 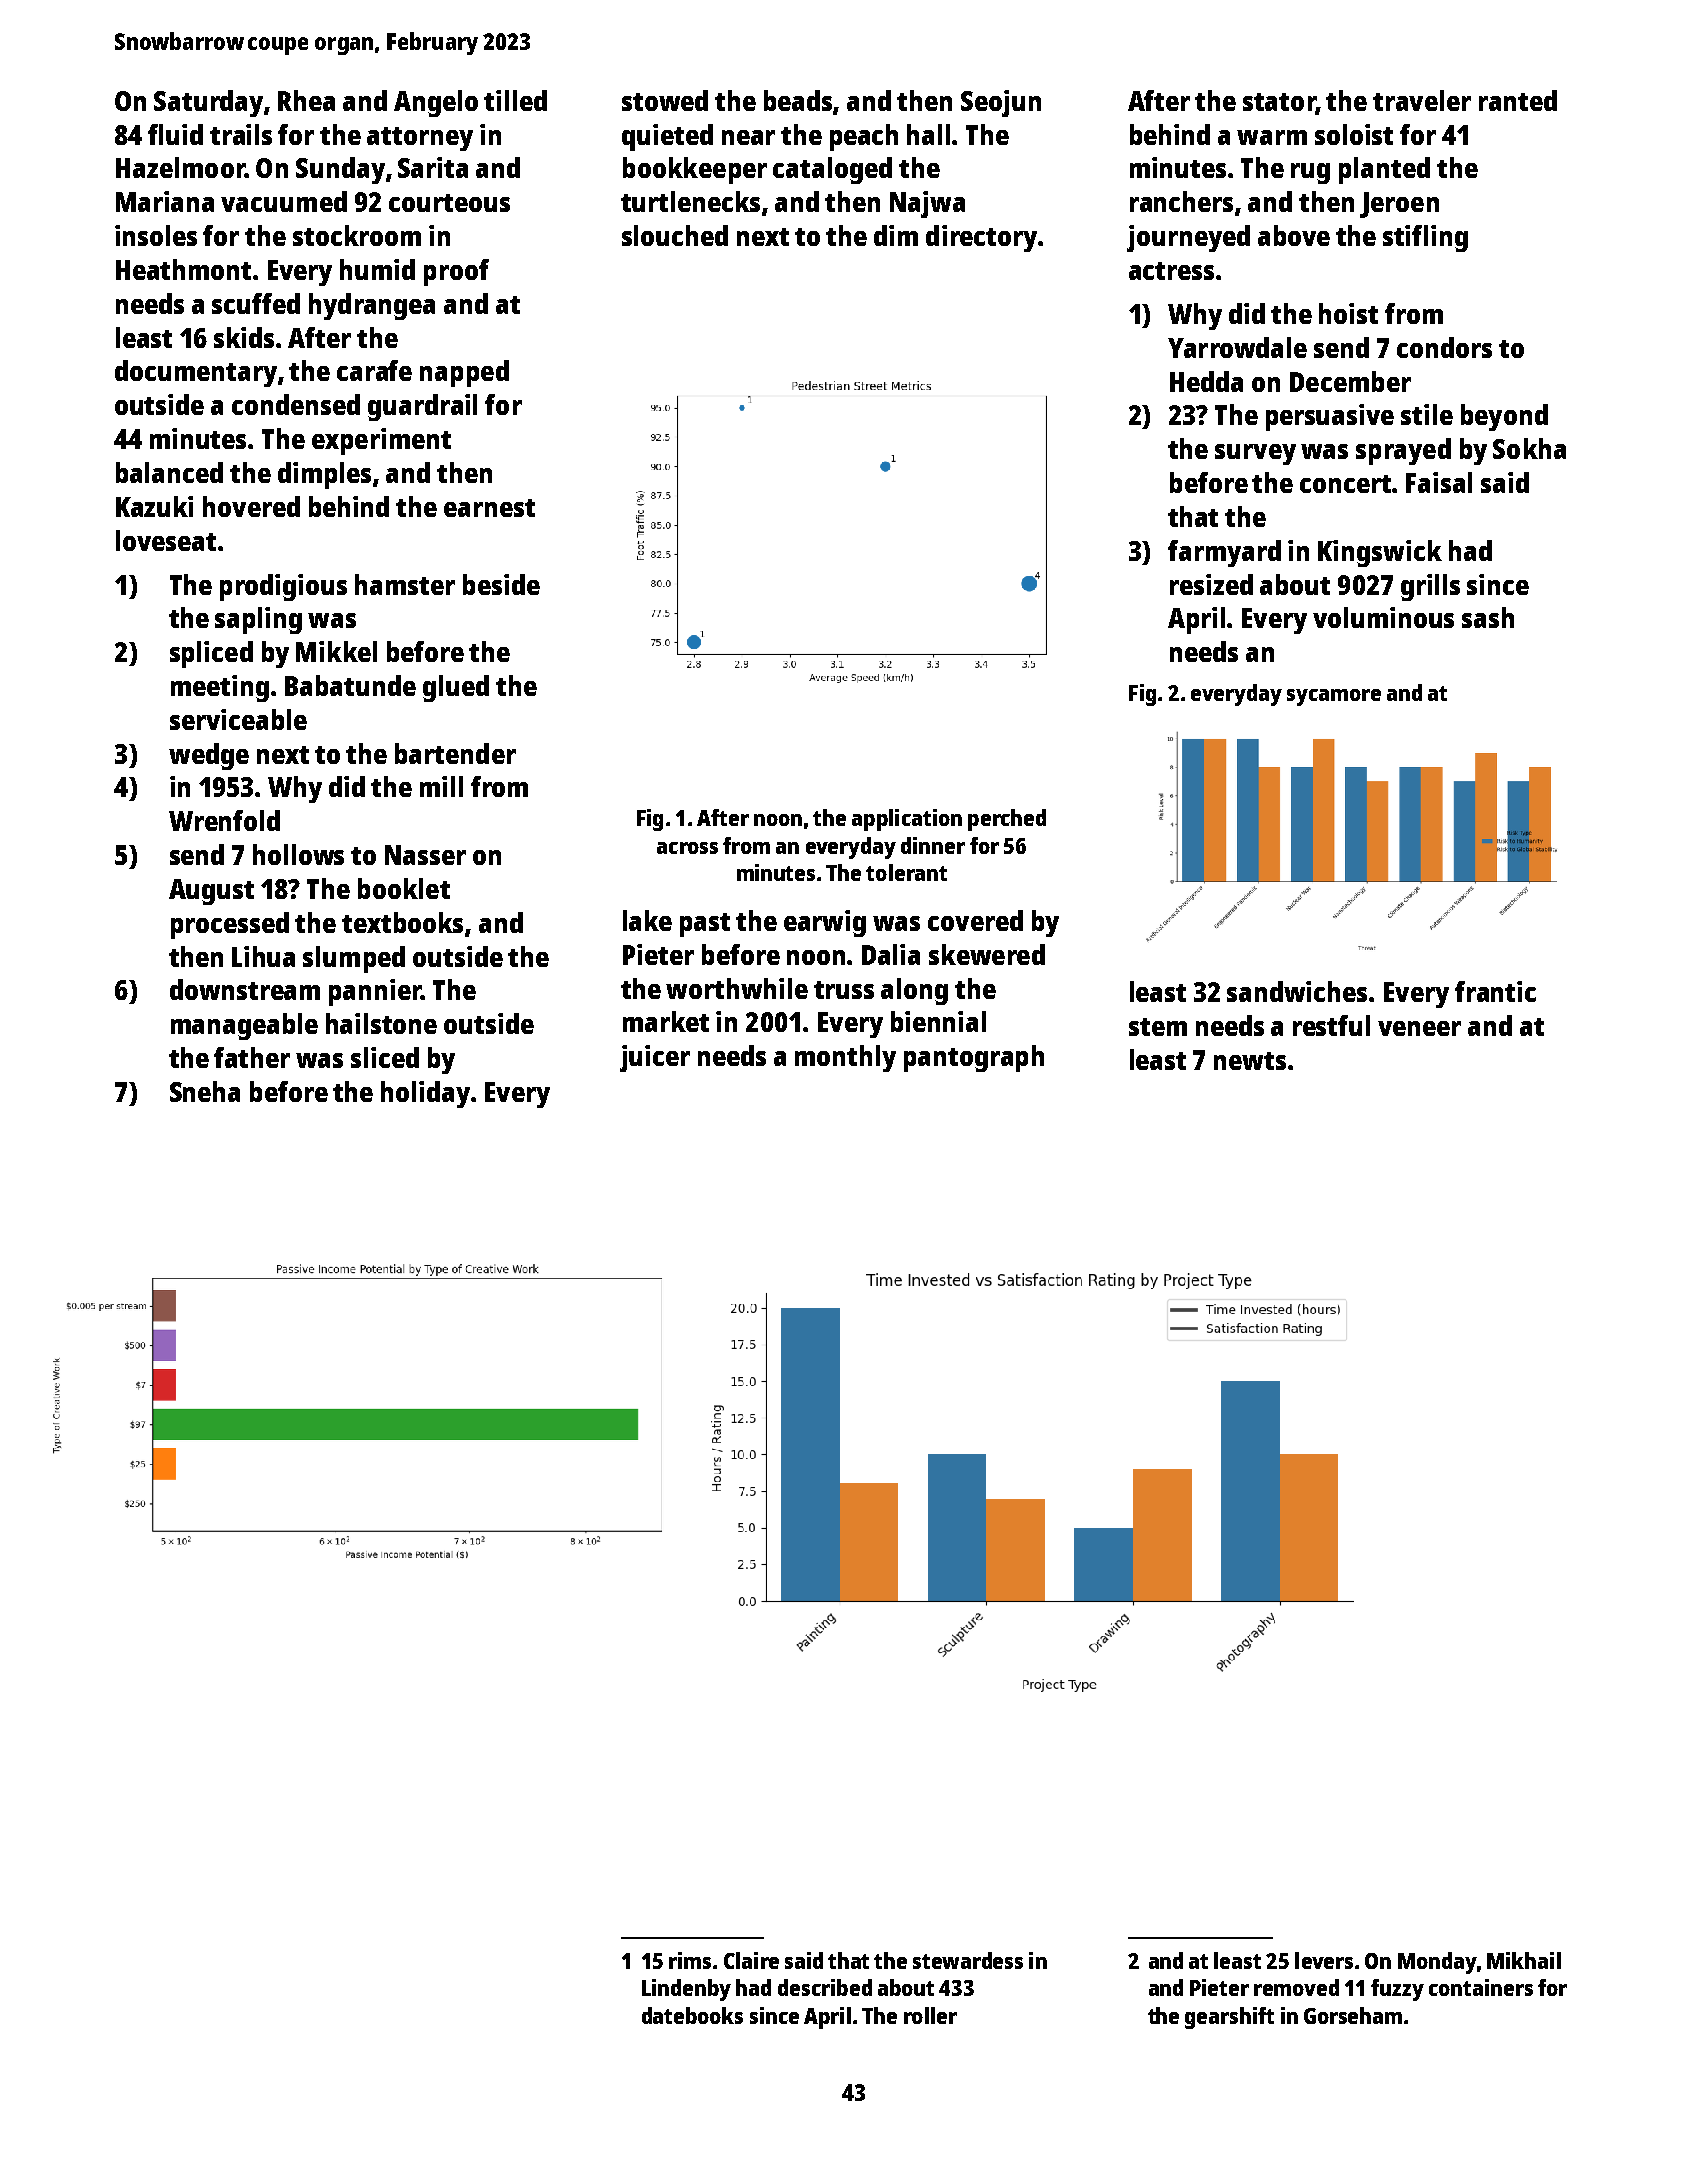 What do you see at coordinates (1250, 1061) in the document?
I see `newts` at bounding box center [1250, 1061].
